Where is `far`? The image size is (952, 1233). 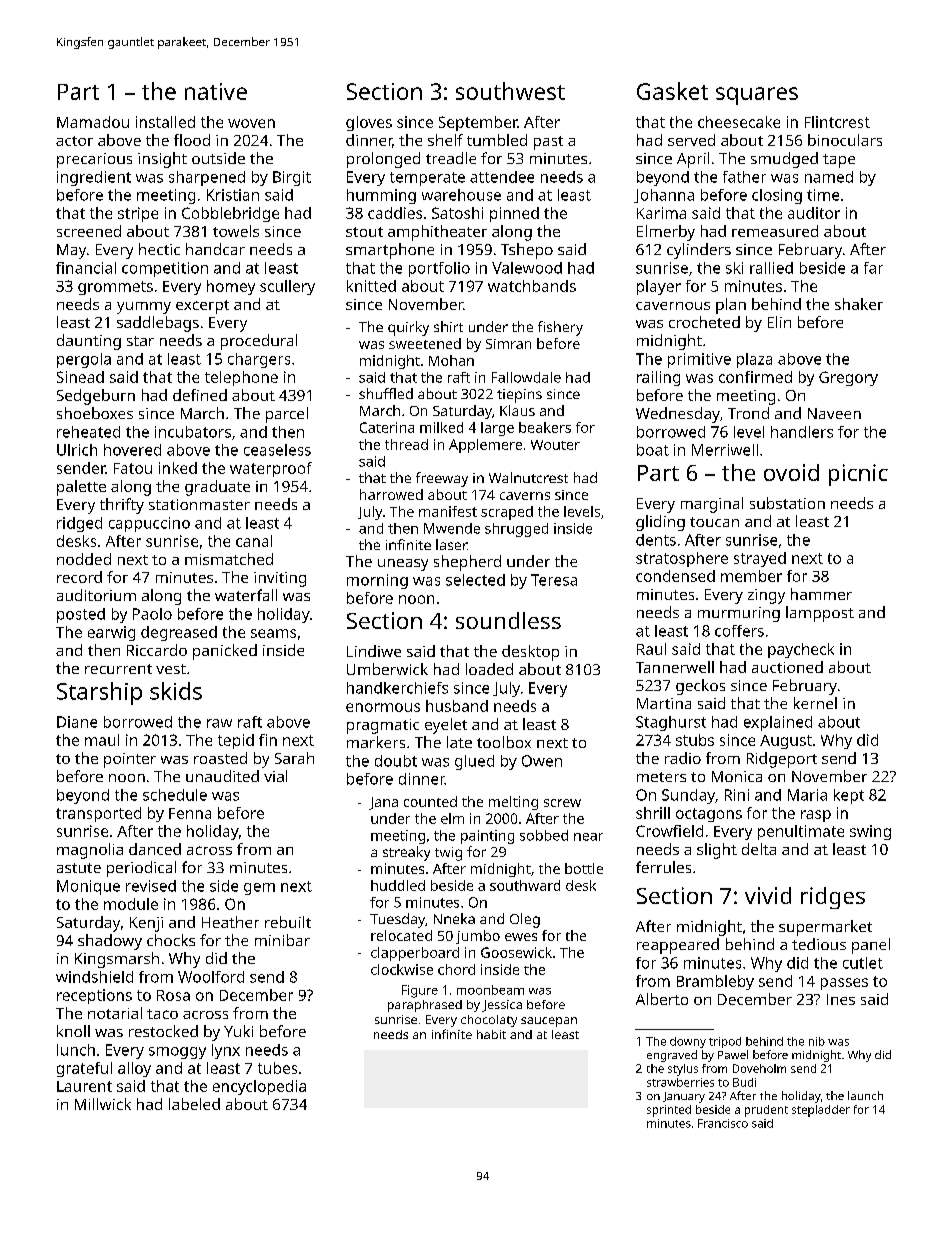 far is located at coordinates (873, 268).
